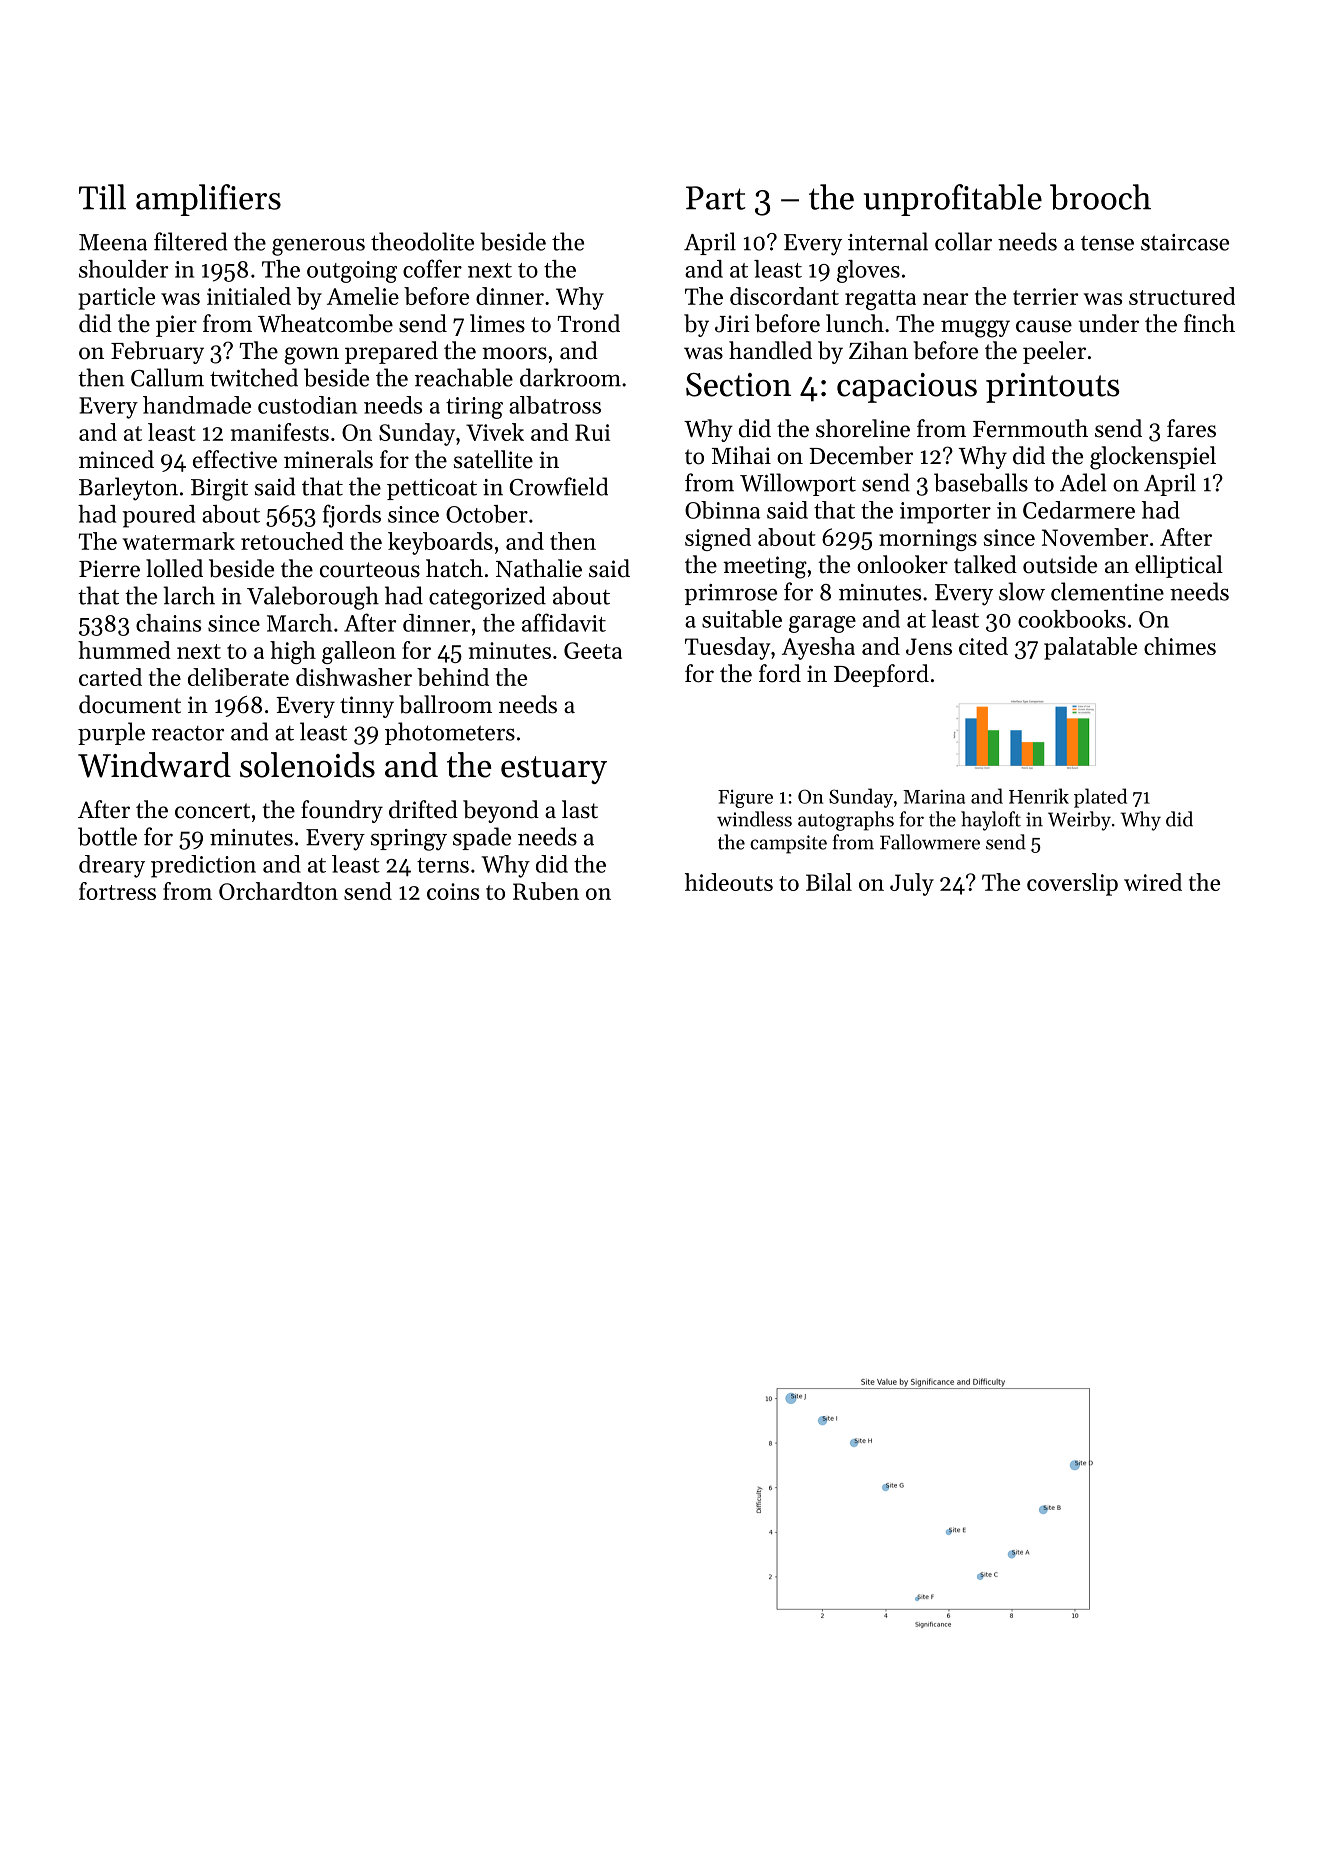 The image size is (1320, 1866). What do you see at coordinates (208, 200) in the screenshot?
I see `amplifiers` at bounding box center [208, 200].
